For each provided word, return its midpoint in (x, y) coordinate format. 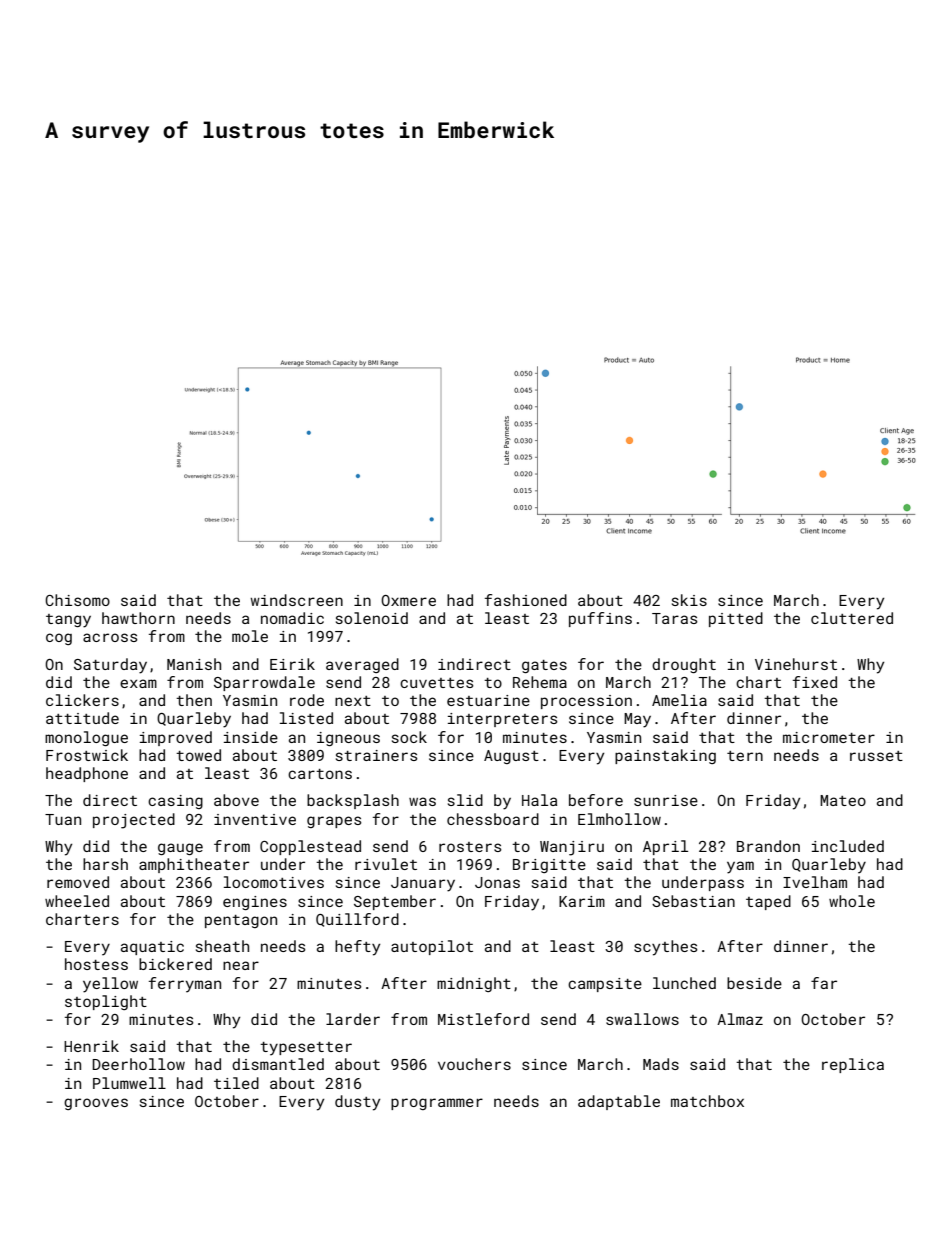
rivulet (386, 864)
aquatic (152, 948)
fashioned (526, 600)
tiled (236, 1083)
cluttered (852, 618)
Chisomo (77, 600)
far (824, 983)
